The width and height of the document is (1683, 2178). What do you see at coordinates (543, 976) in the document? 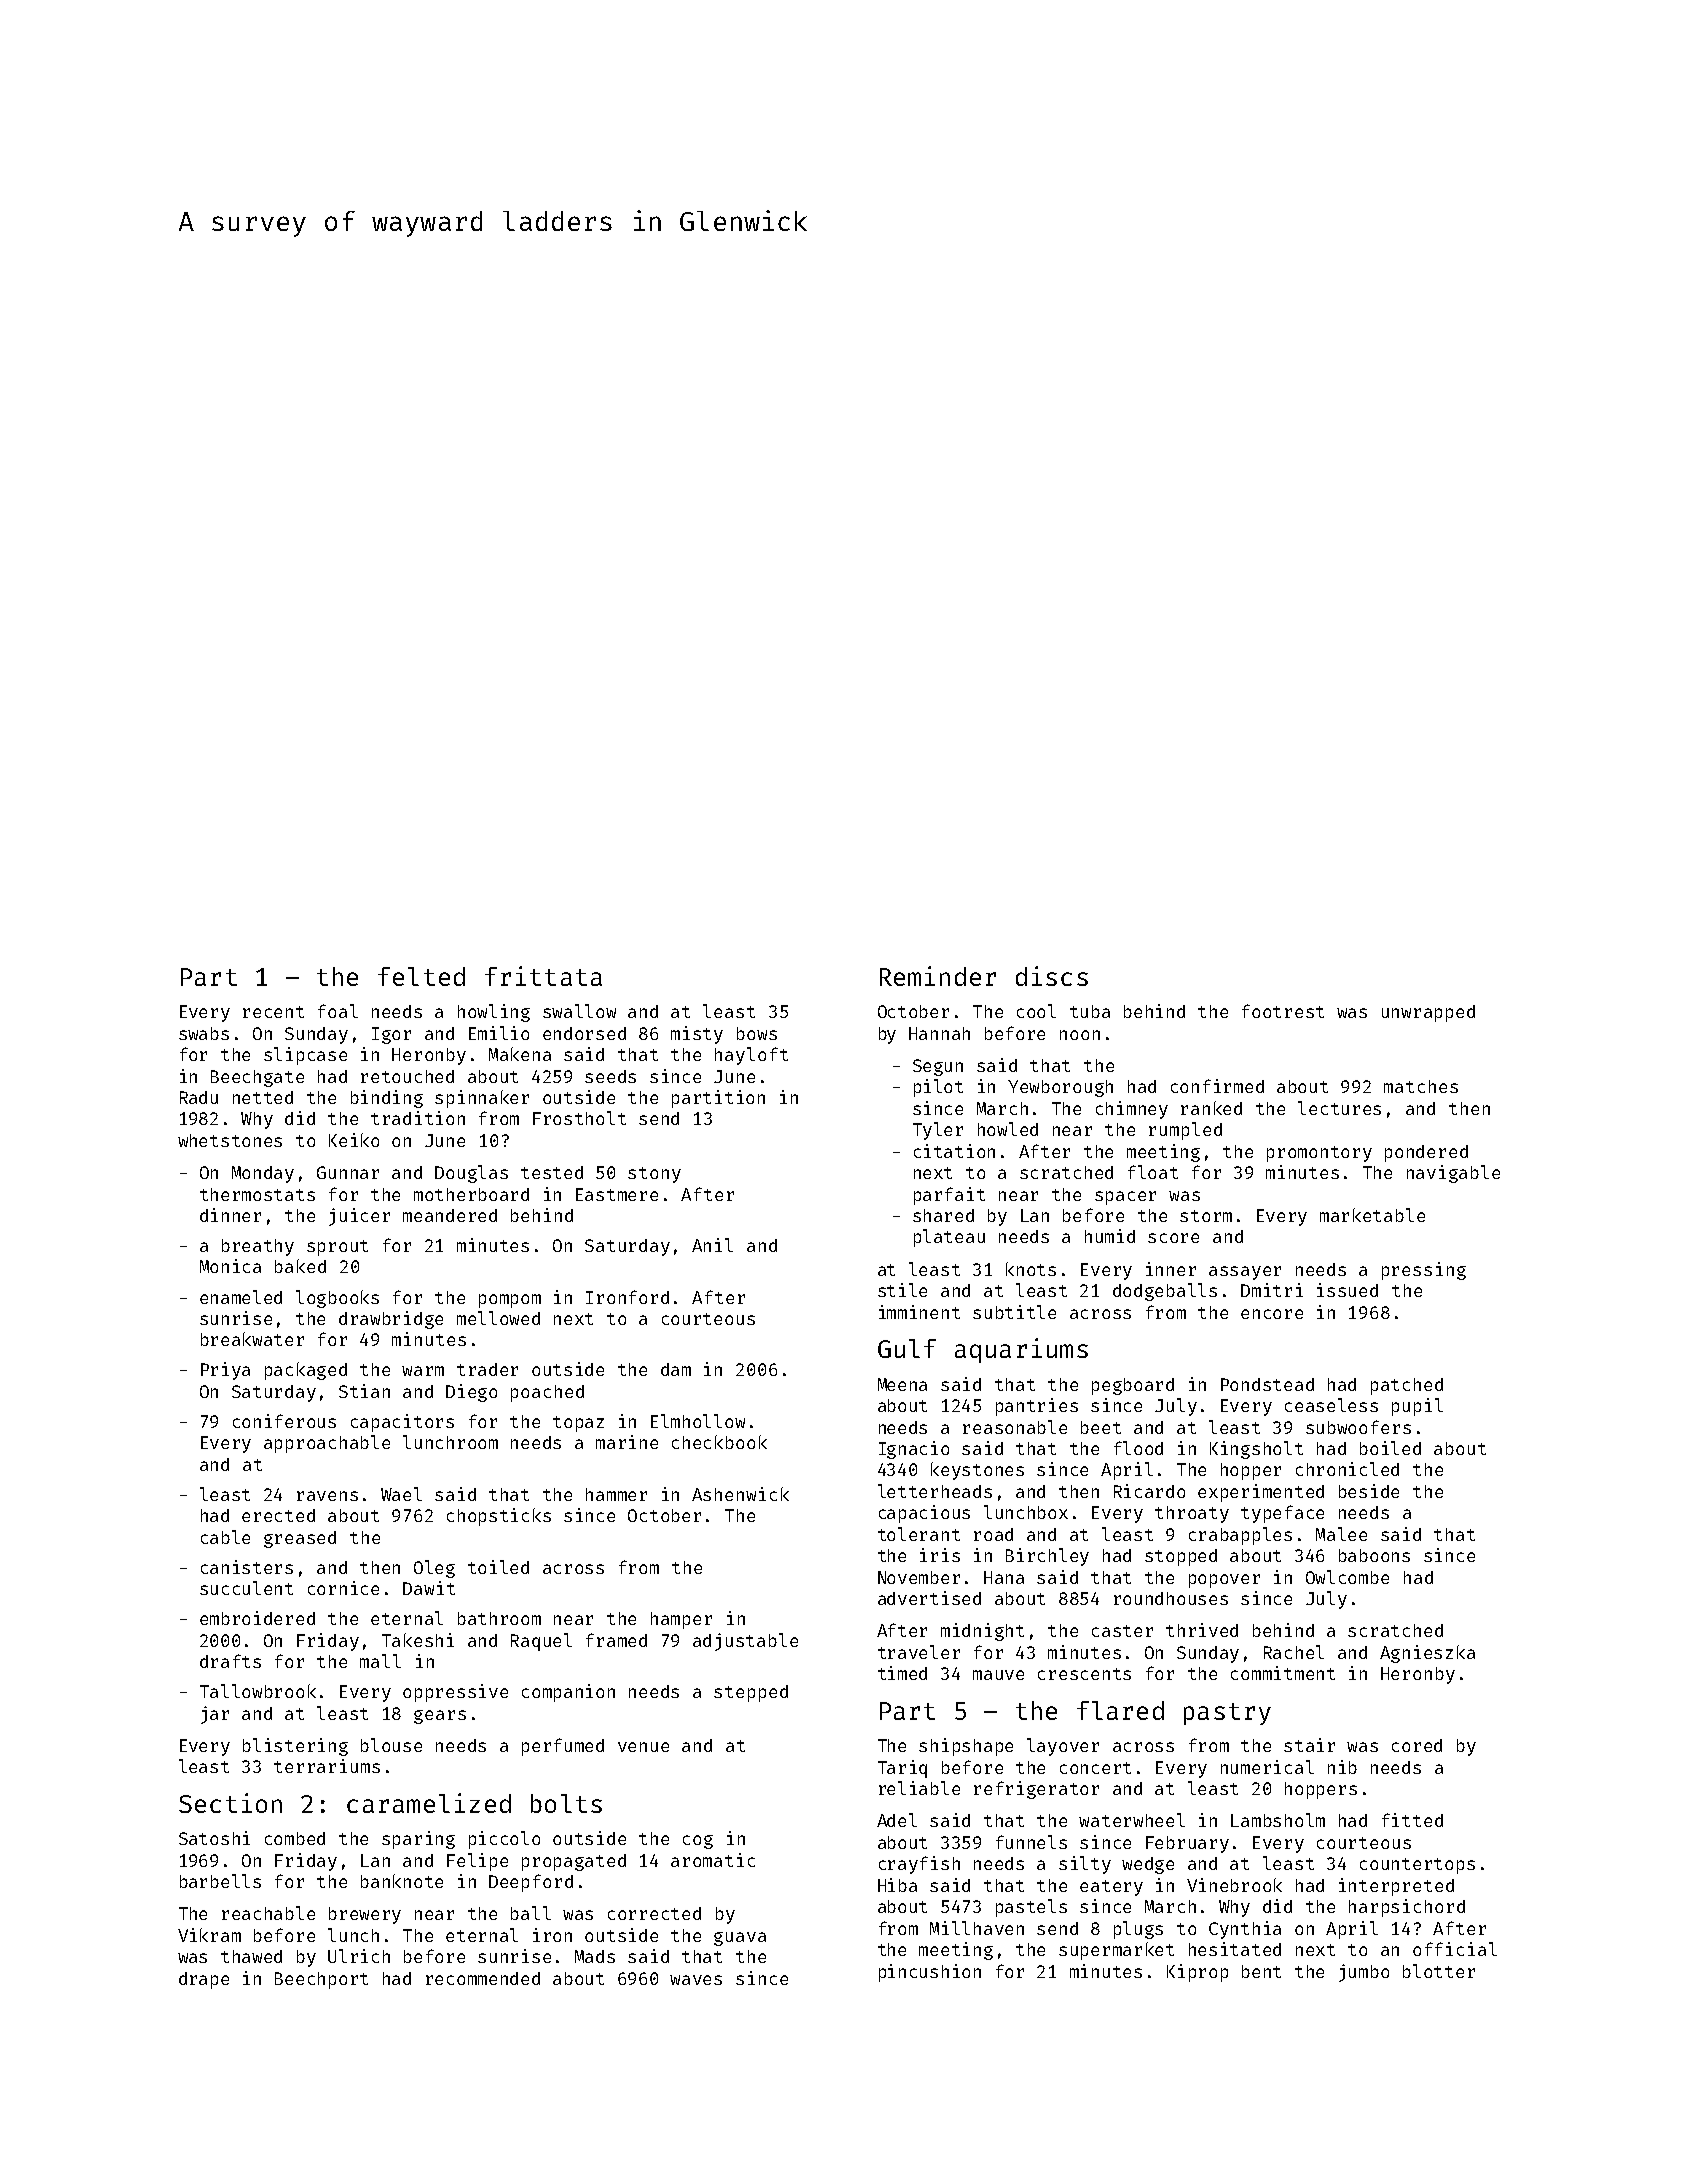
I see `frittata` at bounding box center [543, 976].
